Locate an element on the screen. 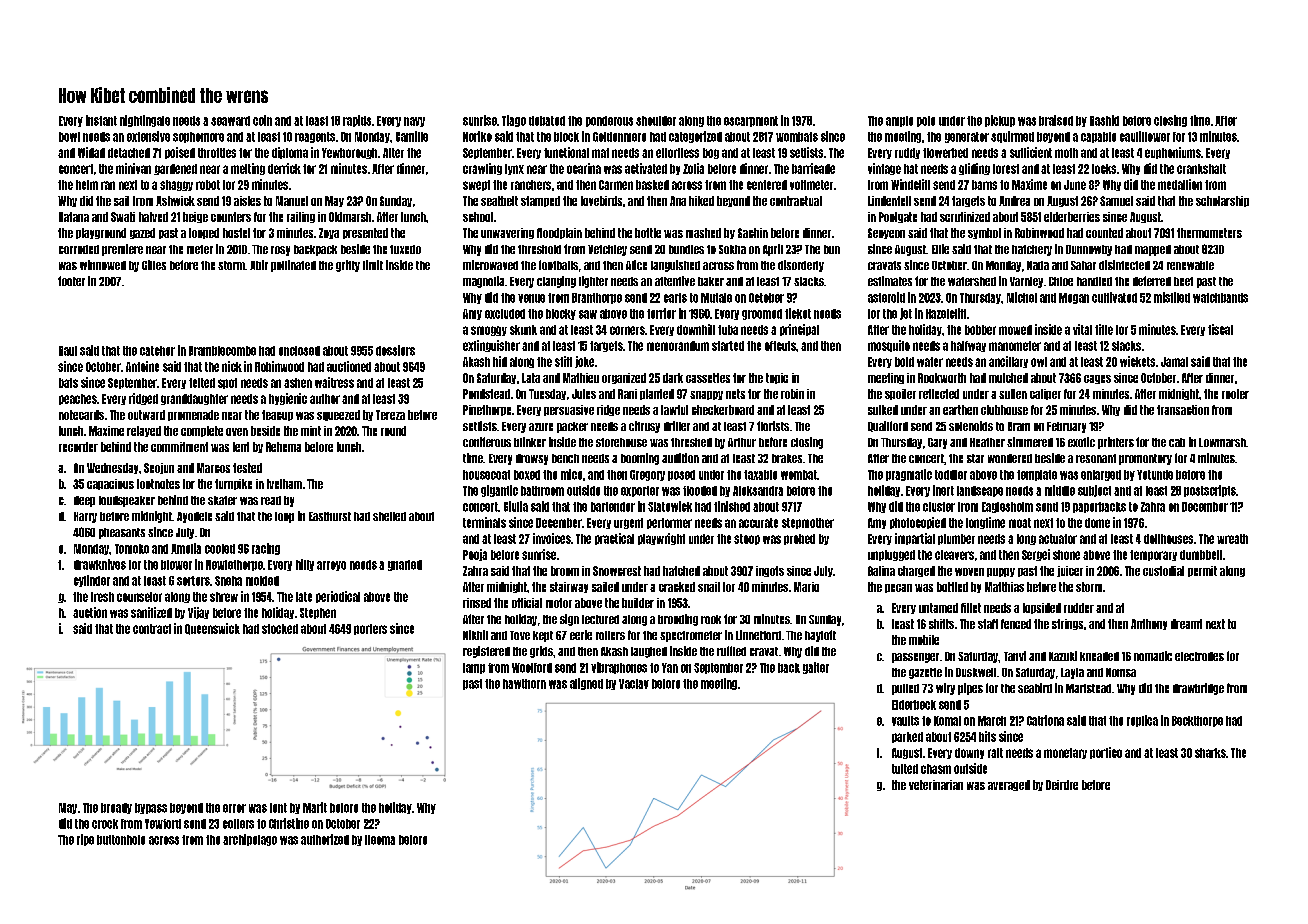  escarpment is located at coordinates (751, 121).
